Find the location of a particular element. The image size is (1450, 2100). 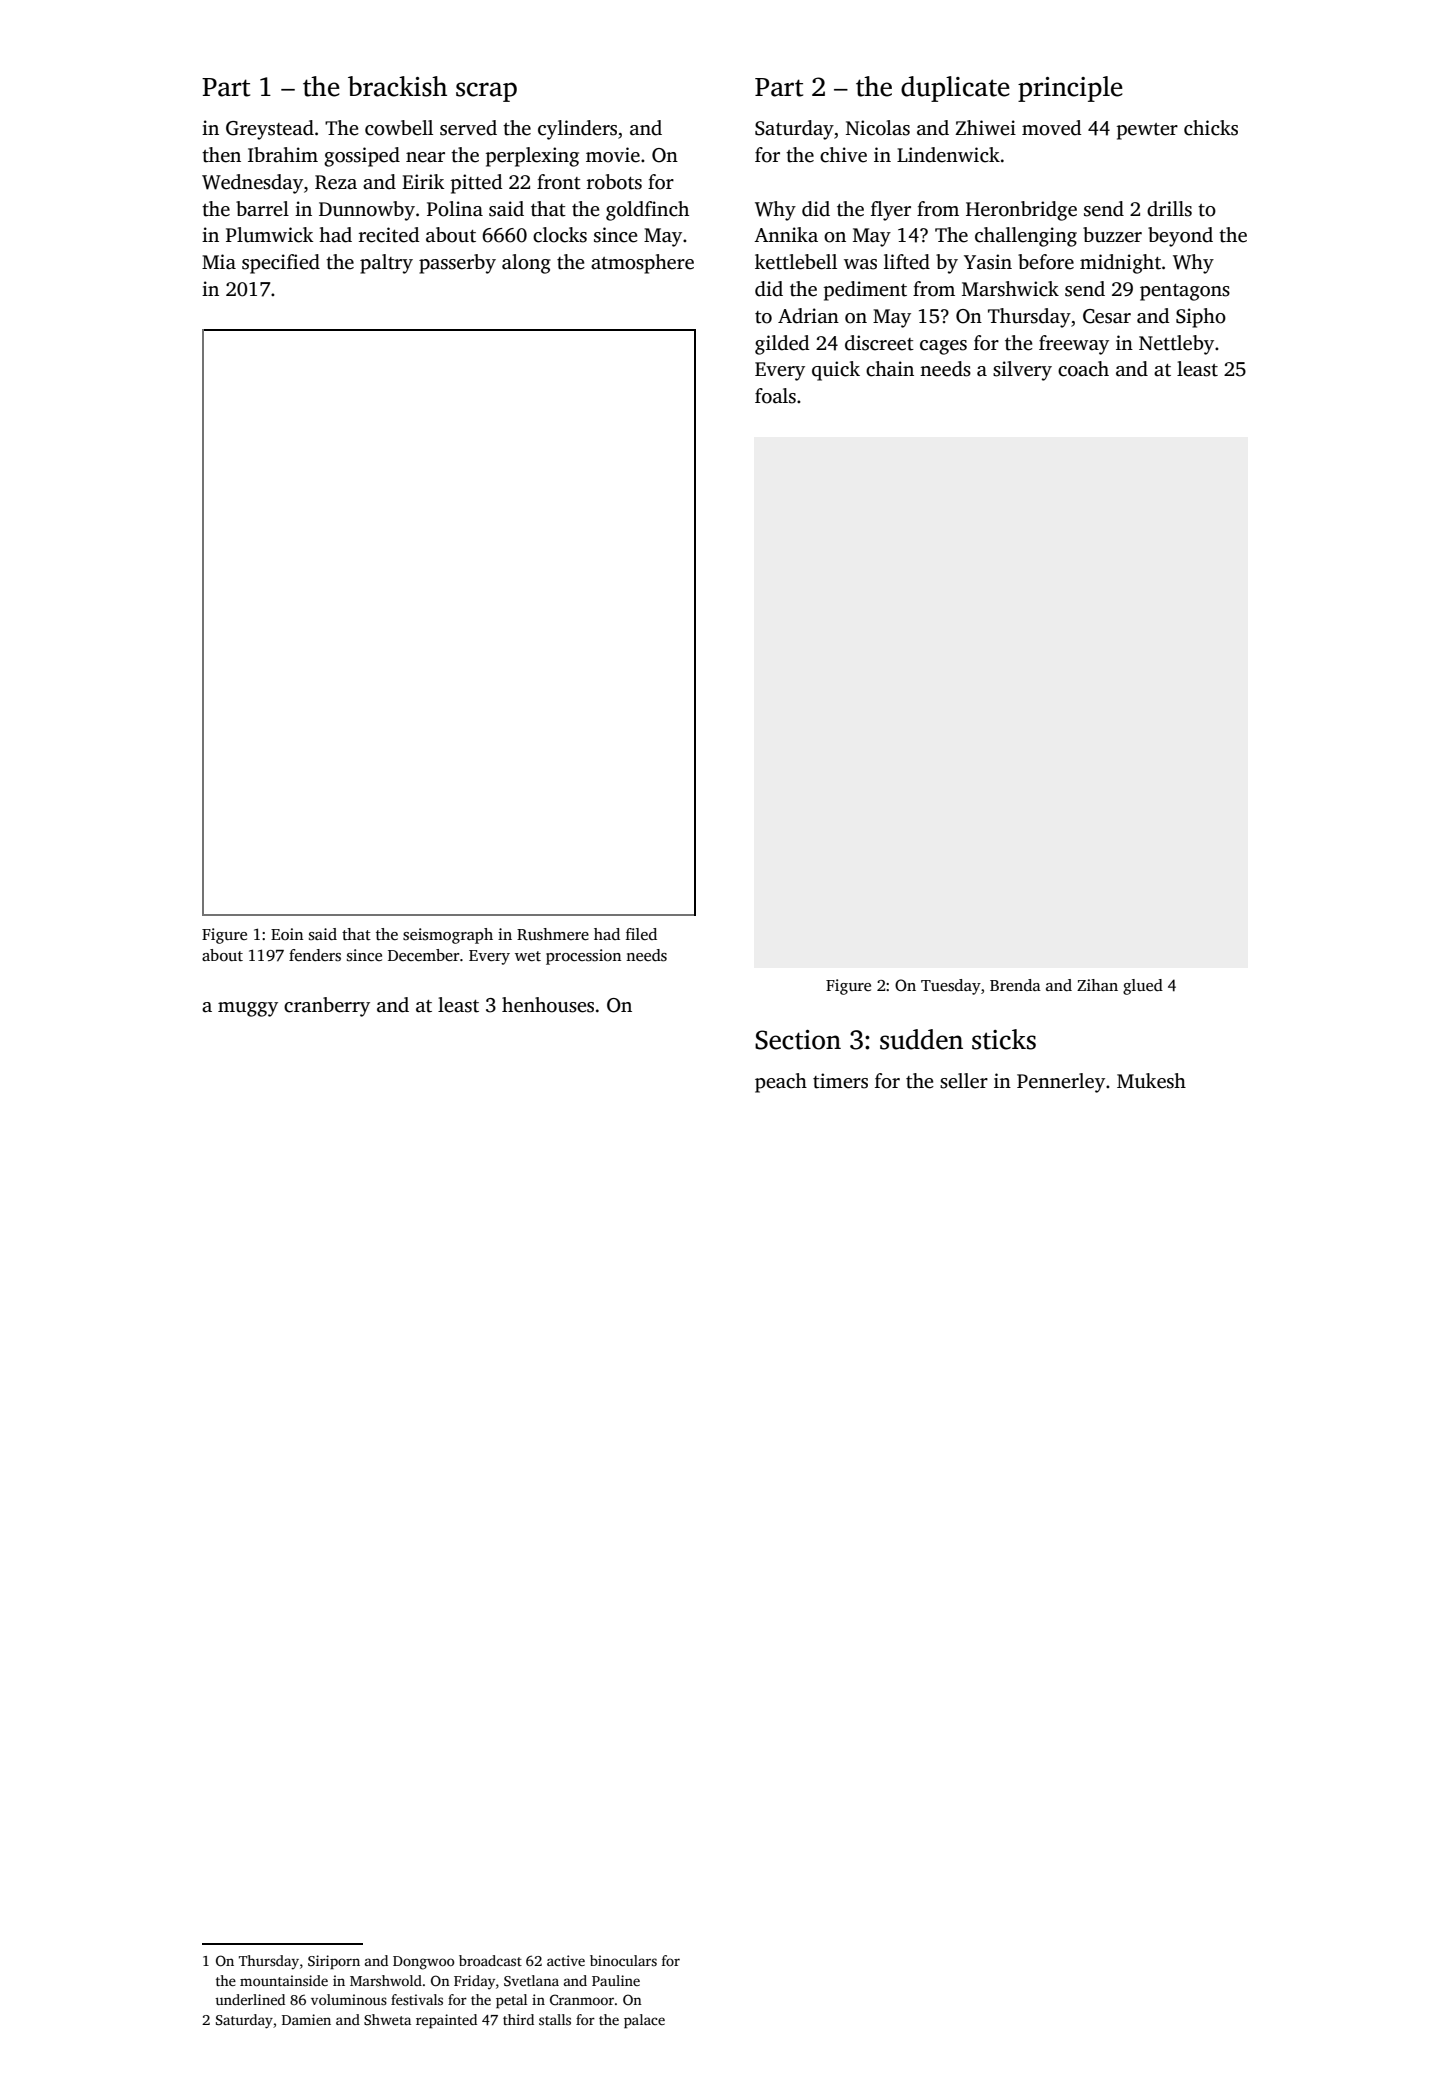

Mukesh is located at coordinates (1151, 1081).
